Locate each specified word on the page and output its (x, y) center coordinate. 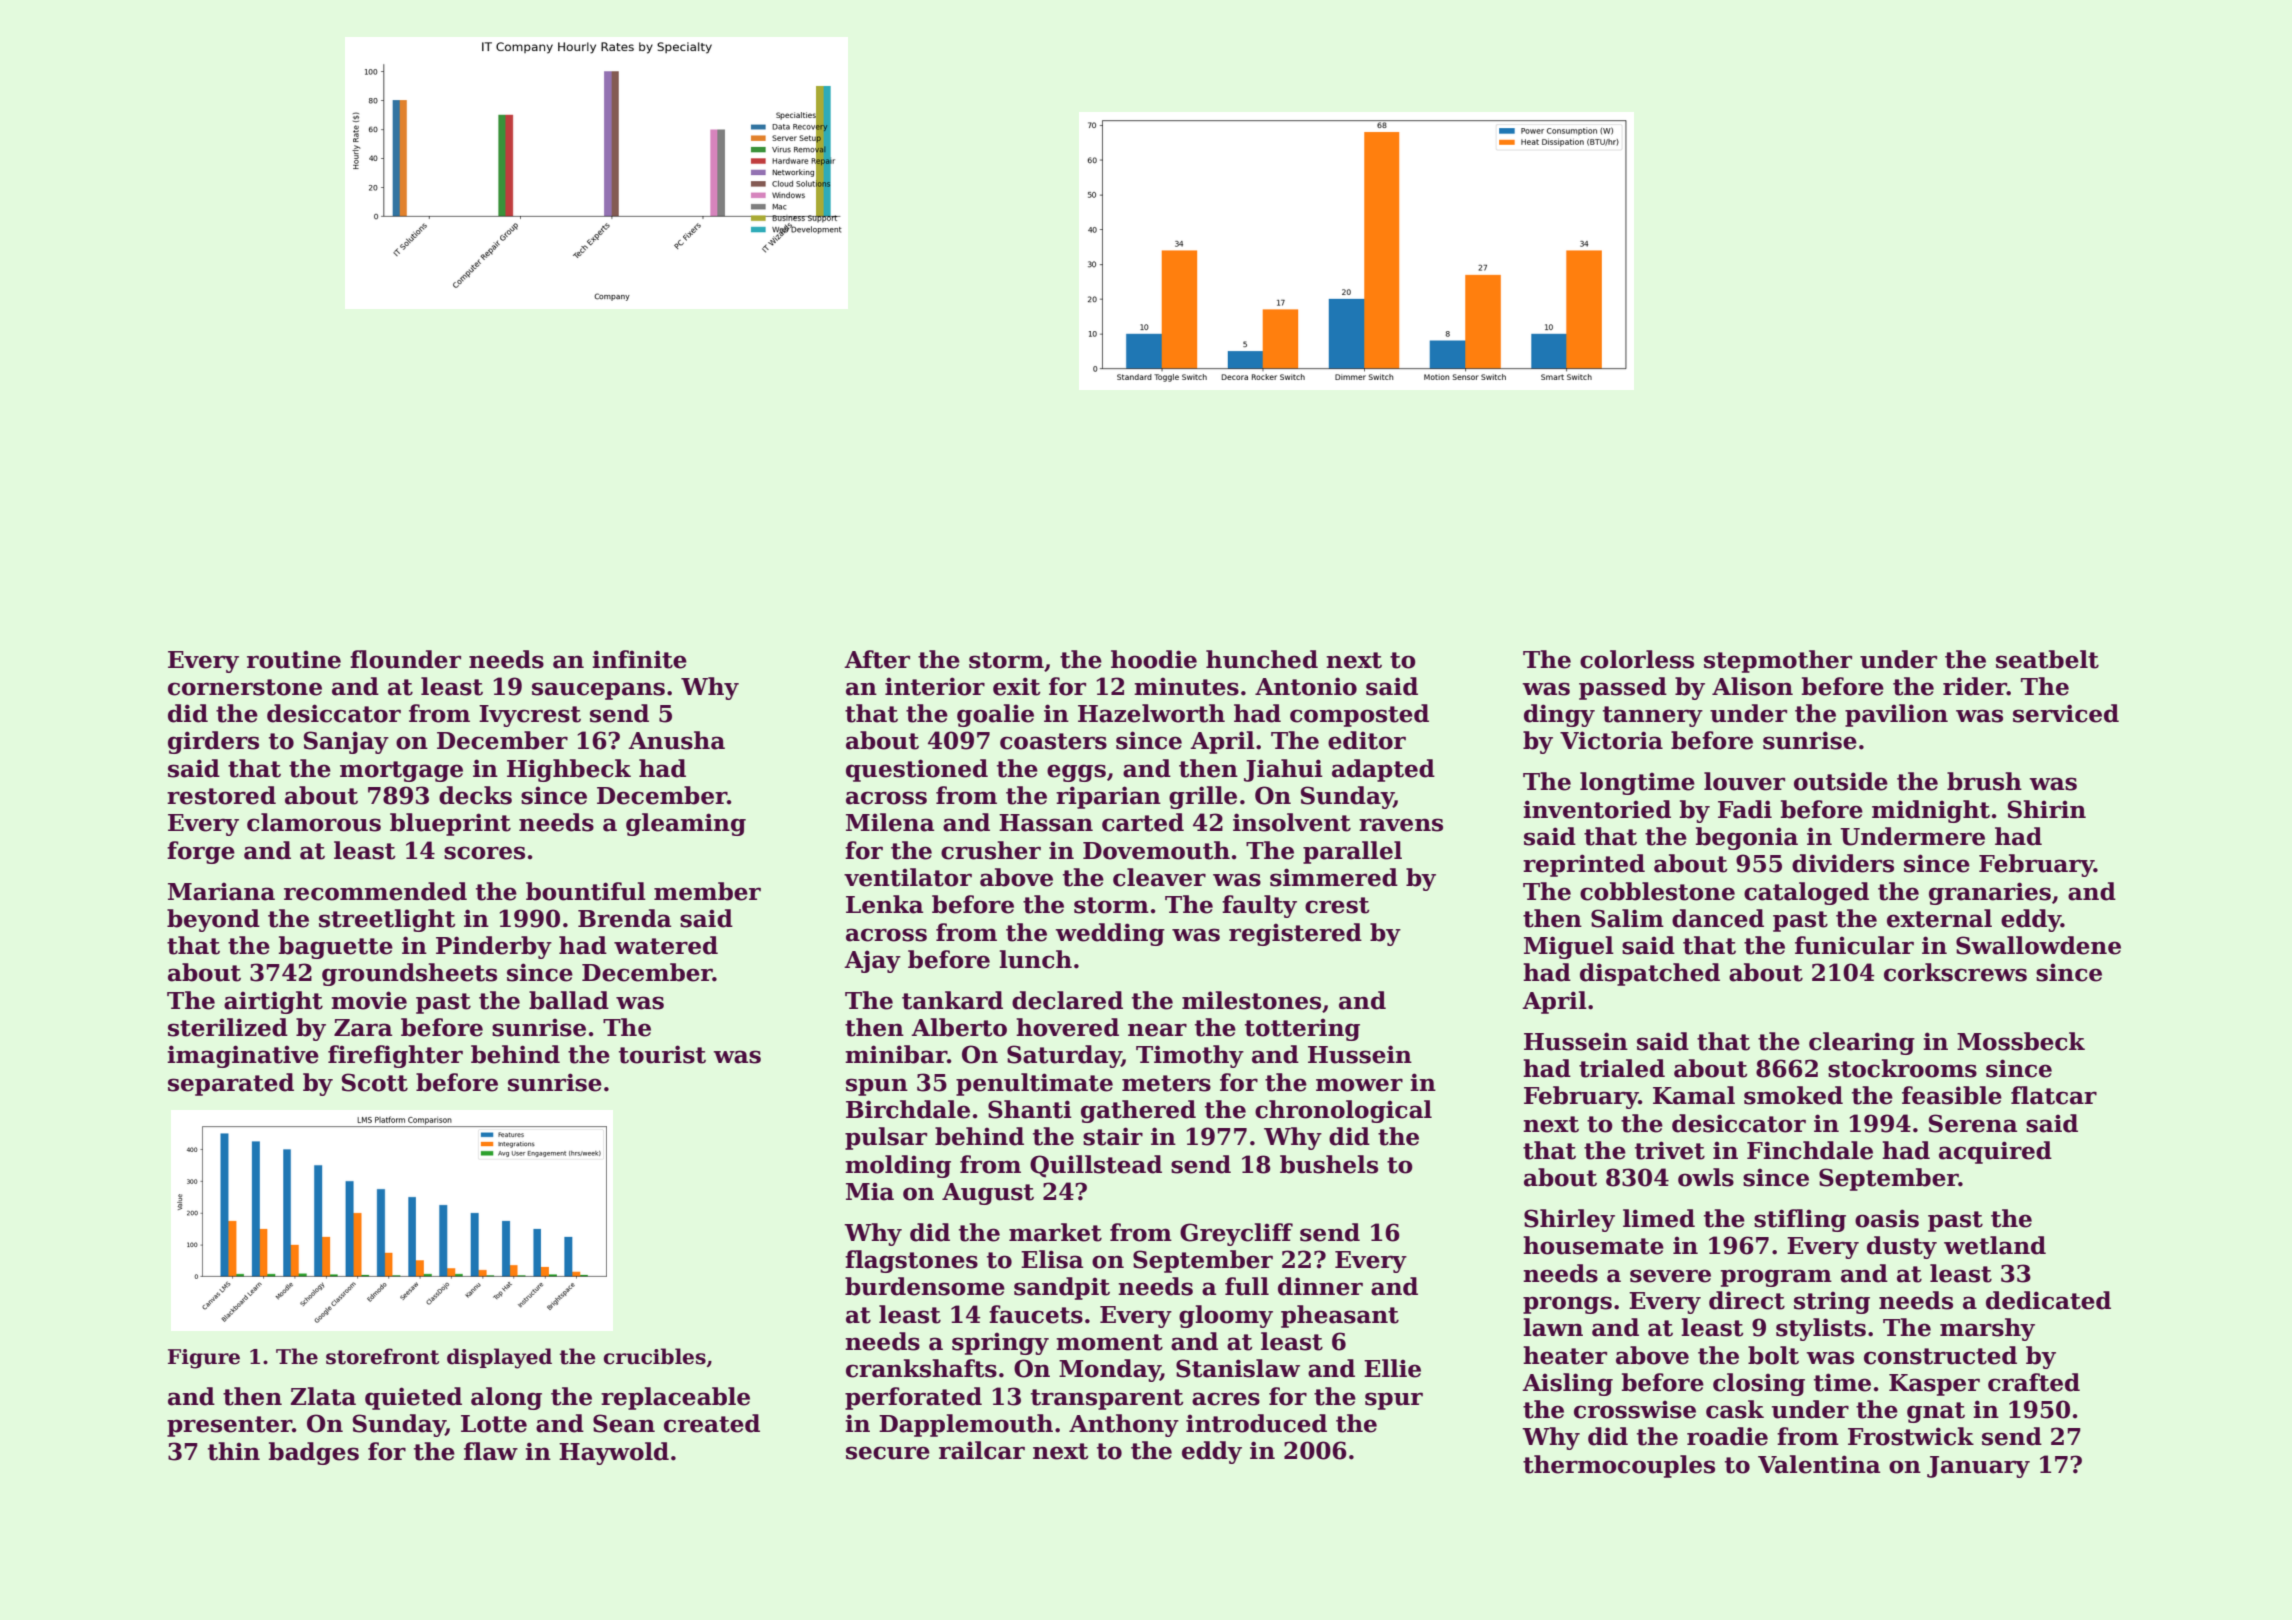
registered (1295, 934)
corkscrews (1955, 972)
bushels (1329, 1164)
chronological (1343, 1111)
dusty (1902, 1247)
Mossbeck (2021, 1041)
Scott (375, 1082)
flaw (491, 1451)
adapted (1383, 770)
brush (1984, 781)
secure (888, 1453)
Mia (870, 1191)
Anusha (676, 740)
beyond (213, 920)
